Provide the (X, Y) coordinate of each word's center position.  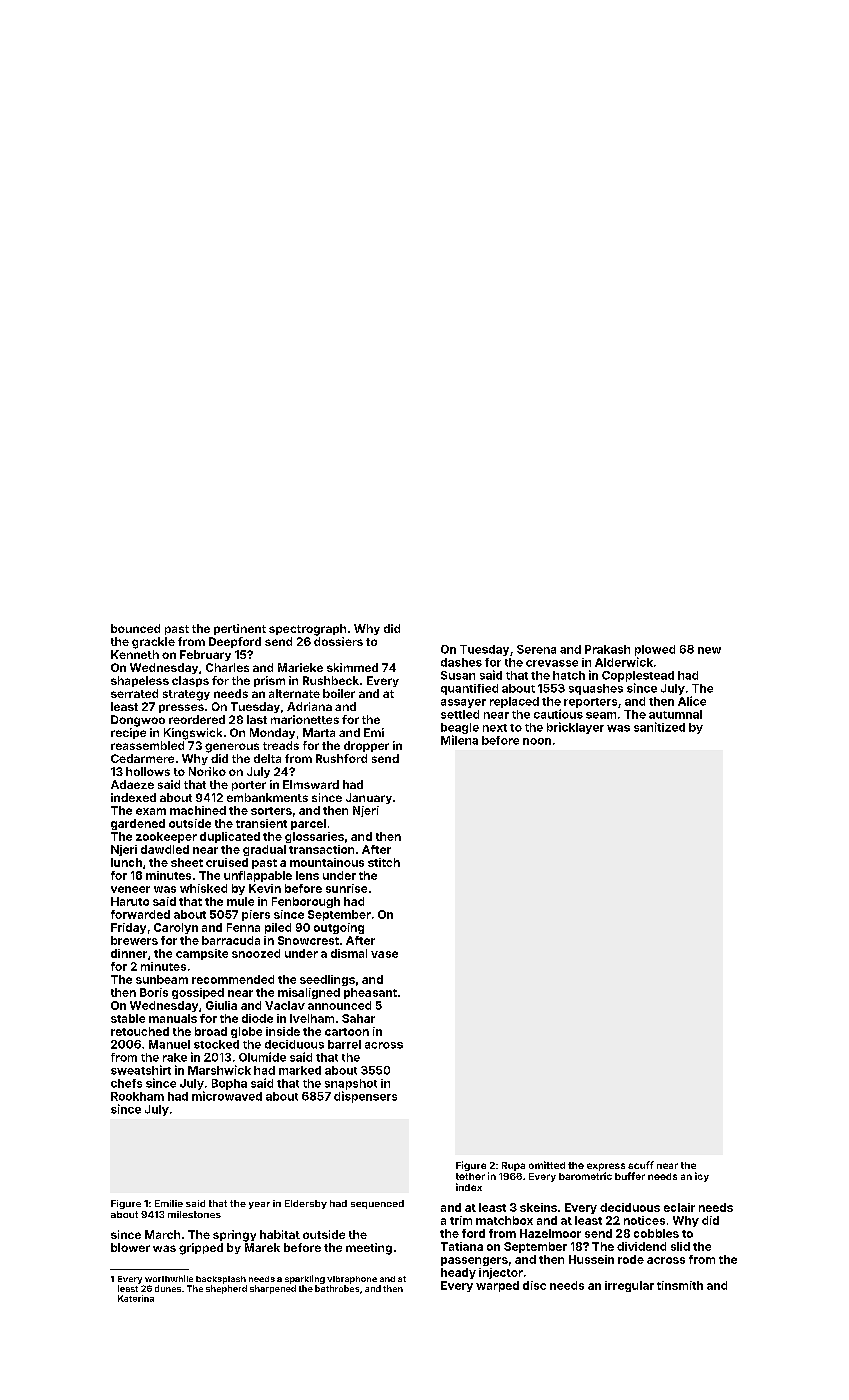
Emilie (169, 1203)
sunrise (346, 888)
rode (631, 1259)
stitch (384, 862)
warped (497, 1286)
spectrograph (307, 630)
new (709, 650)
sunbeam (162, 979)
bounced (135, 628)
